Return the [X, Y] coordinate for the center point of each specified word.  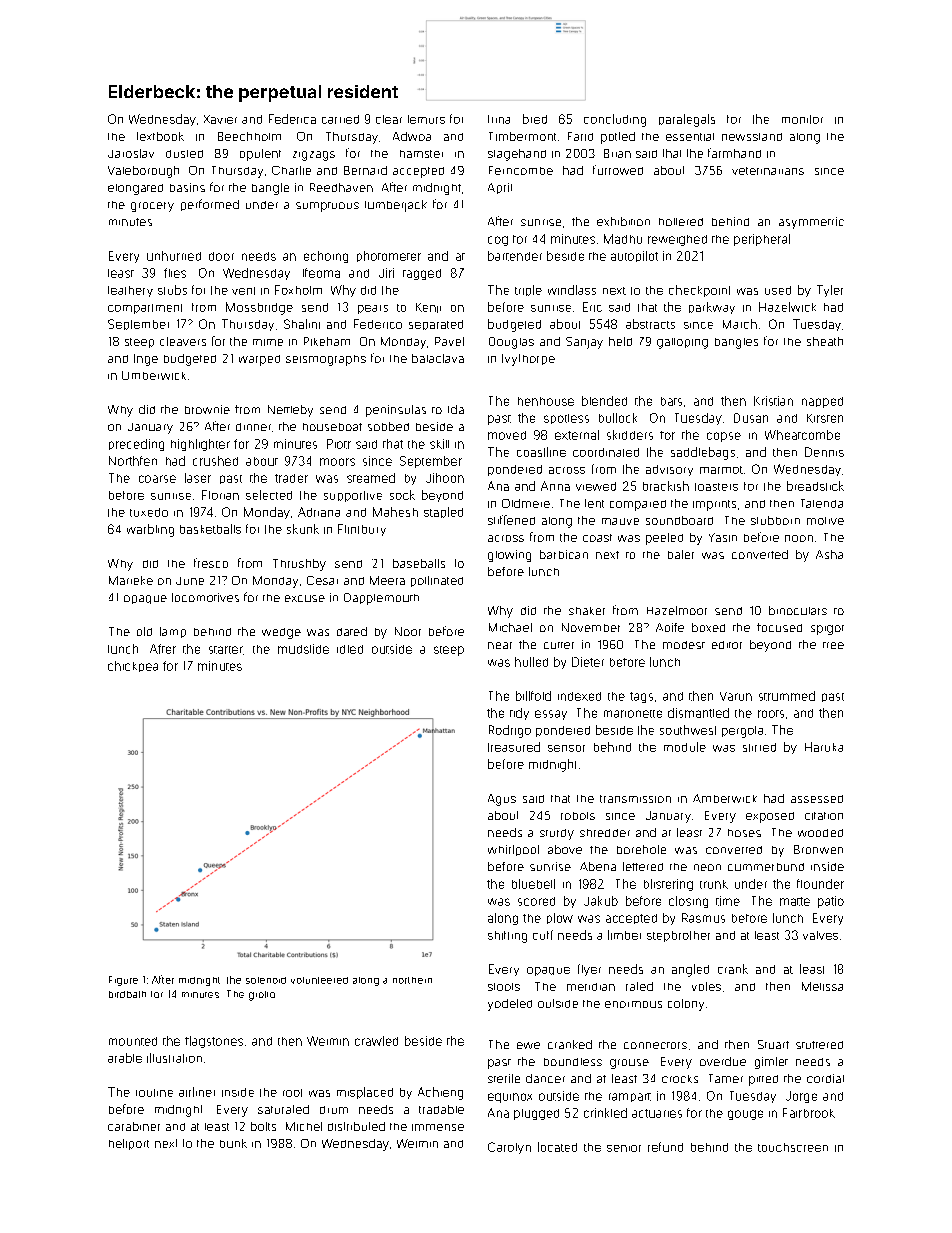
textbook [160, 136]
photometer [389, 256]
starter [226, 650]
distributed [356, 1126]
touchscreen [793, 1147]
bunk [233, 1143]
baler [681, 554]
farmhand [734, 153]
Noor [408, 631]
